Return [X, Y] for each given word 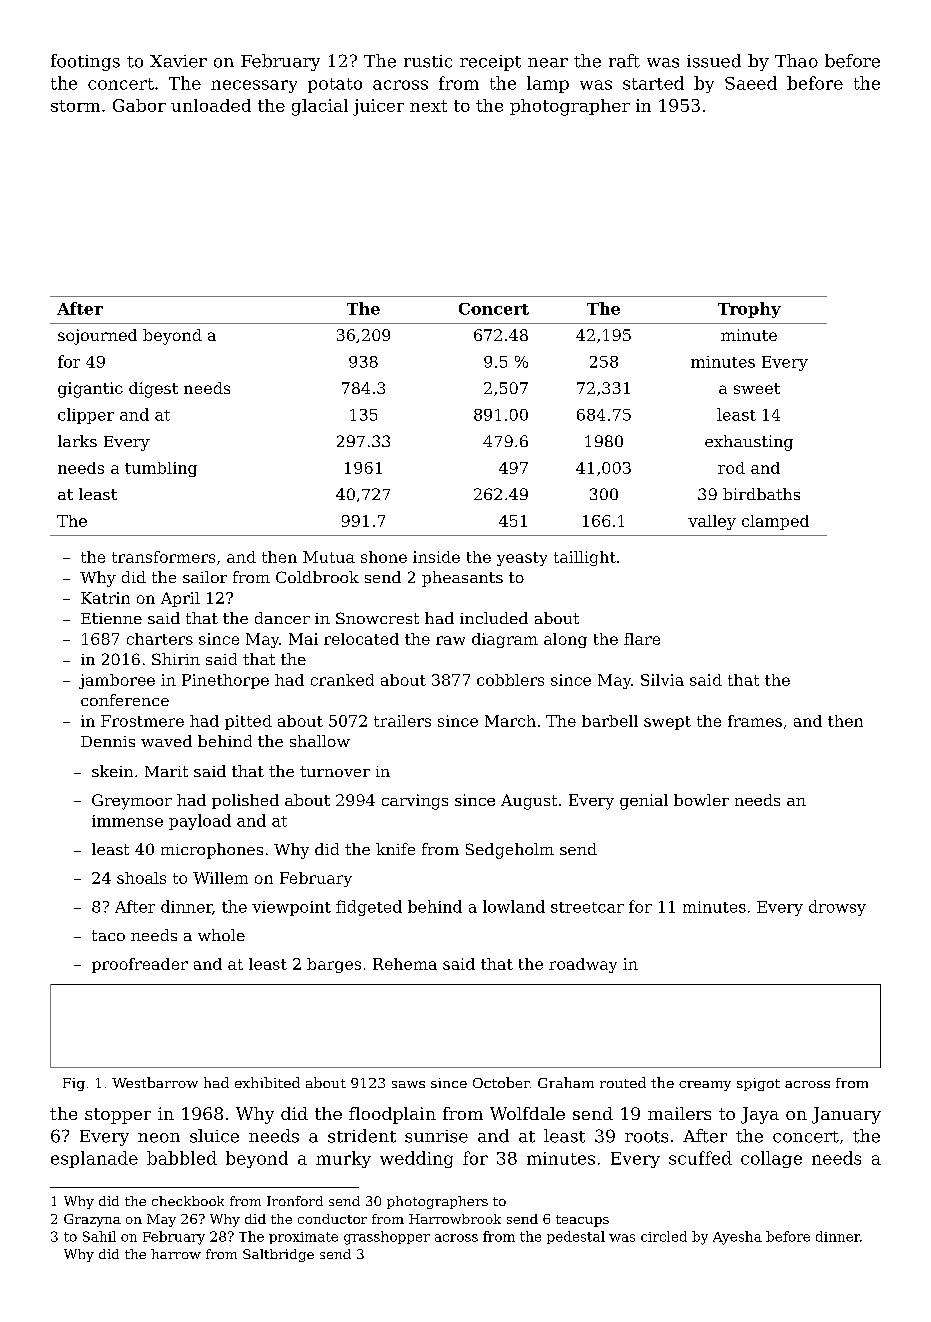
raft [624, 61]
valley [712, 522]
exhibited [267, 1082]
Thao [796, 61]
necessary [254, 86]
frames [755, 721]
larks [77, 441]
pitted [248, 722]
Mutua [329, 557]
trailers [402, 721]
